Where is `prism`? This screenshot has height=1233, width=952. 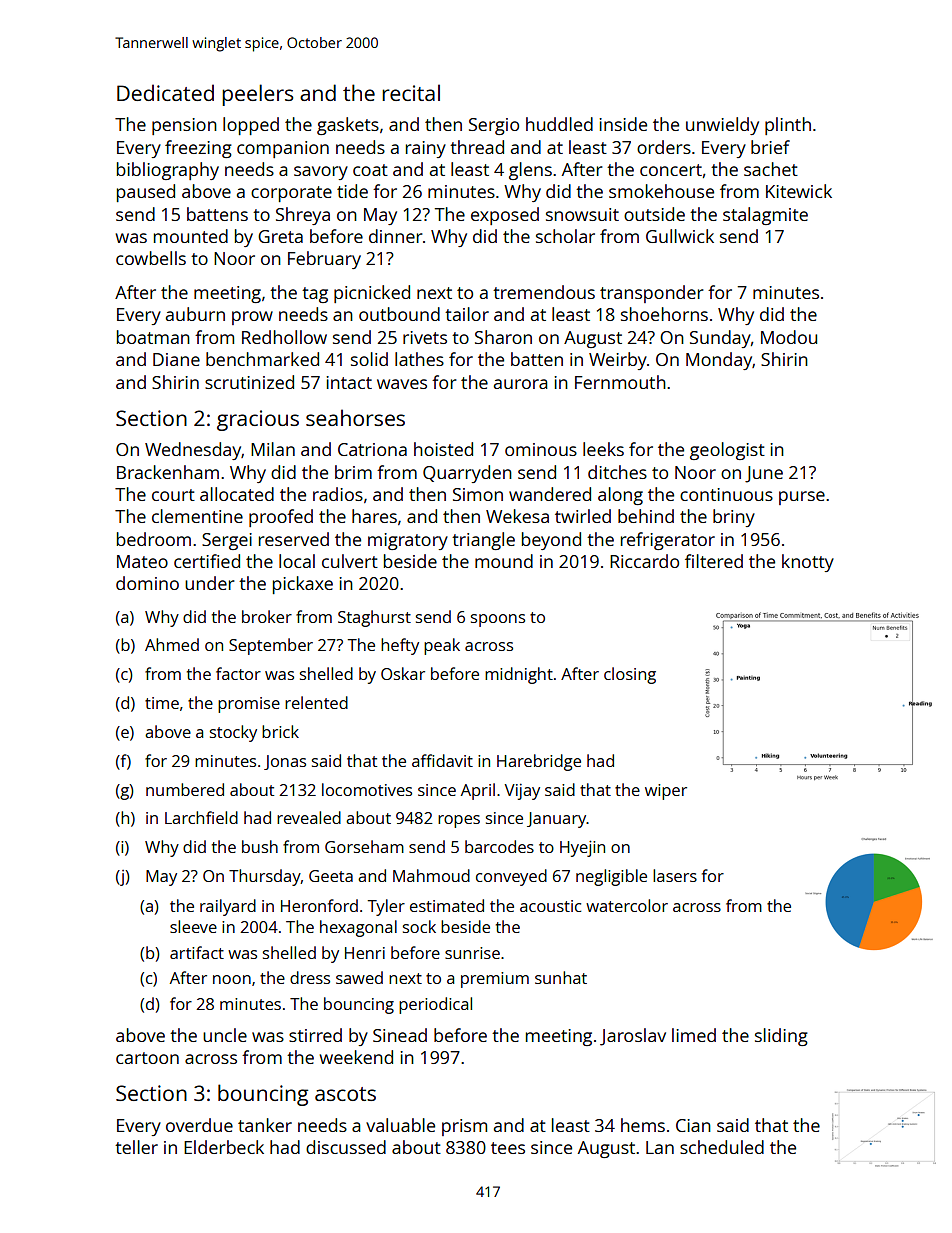 prism is located at coordinates (464, 1127).
